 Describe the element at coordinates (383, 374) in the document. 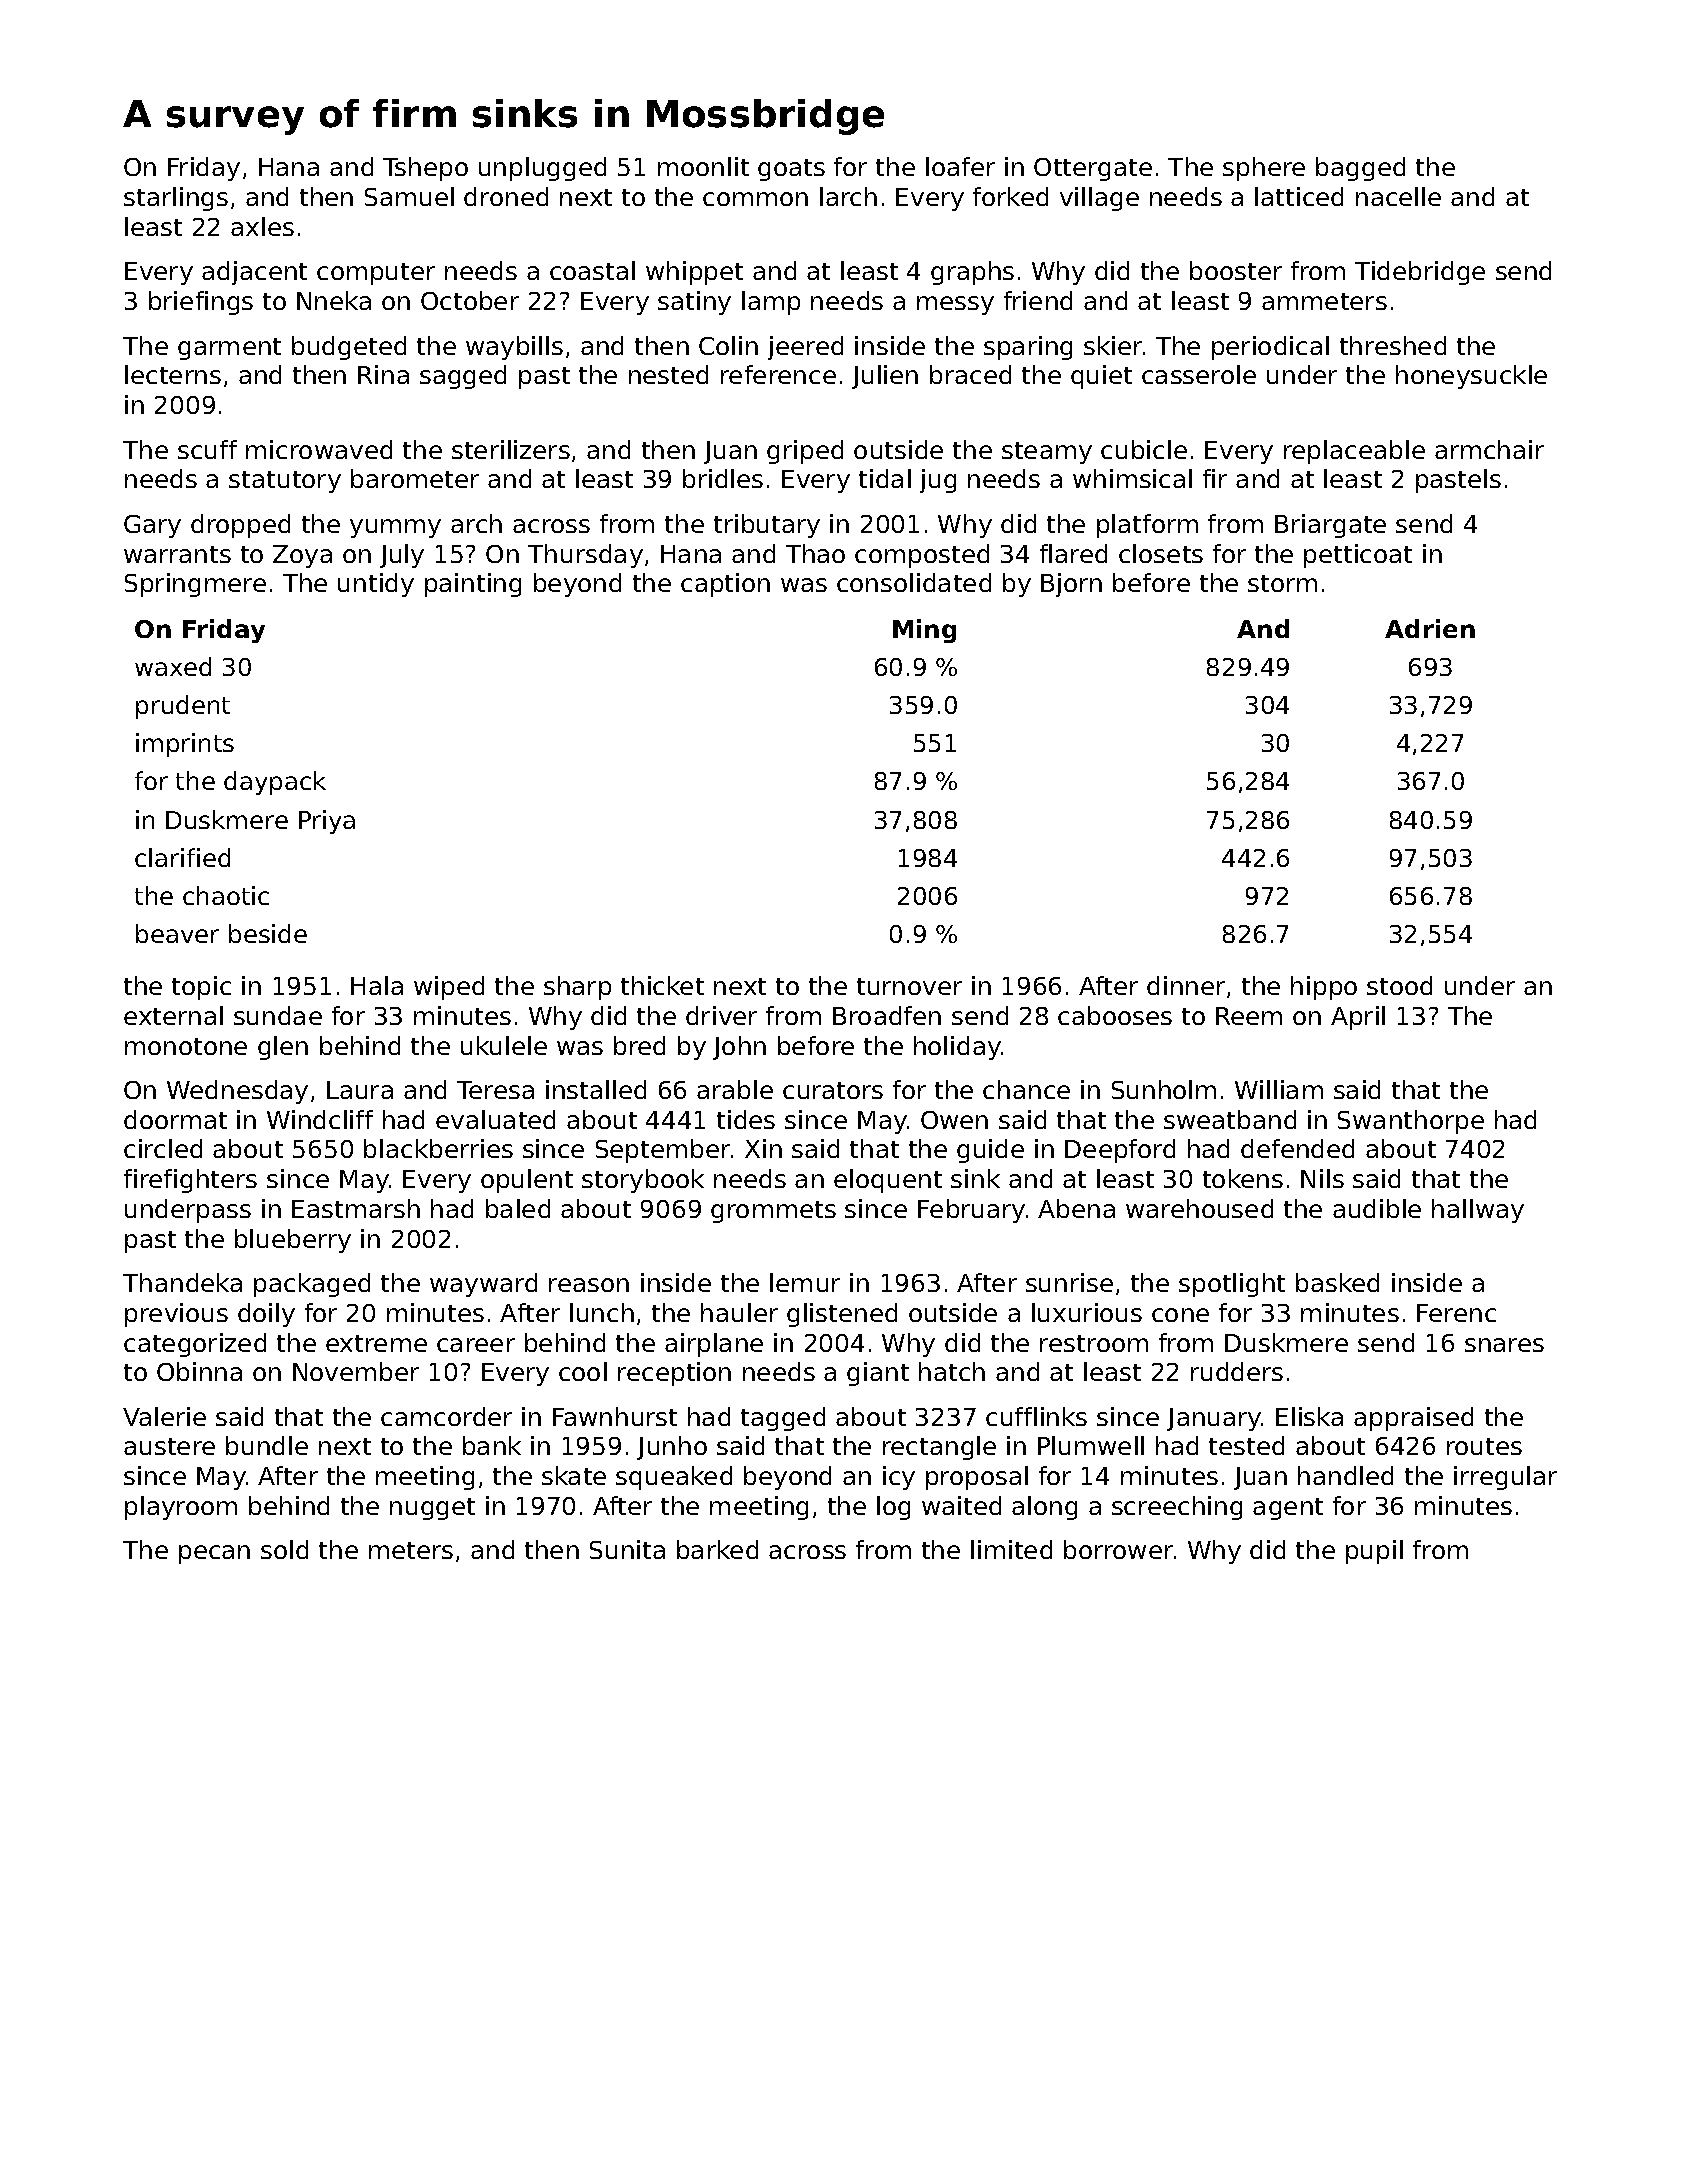

I see `Rina` at that location.
